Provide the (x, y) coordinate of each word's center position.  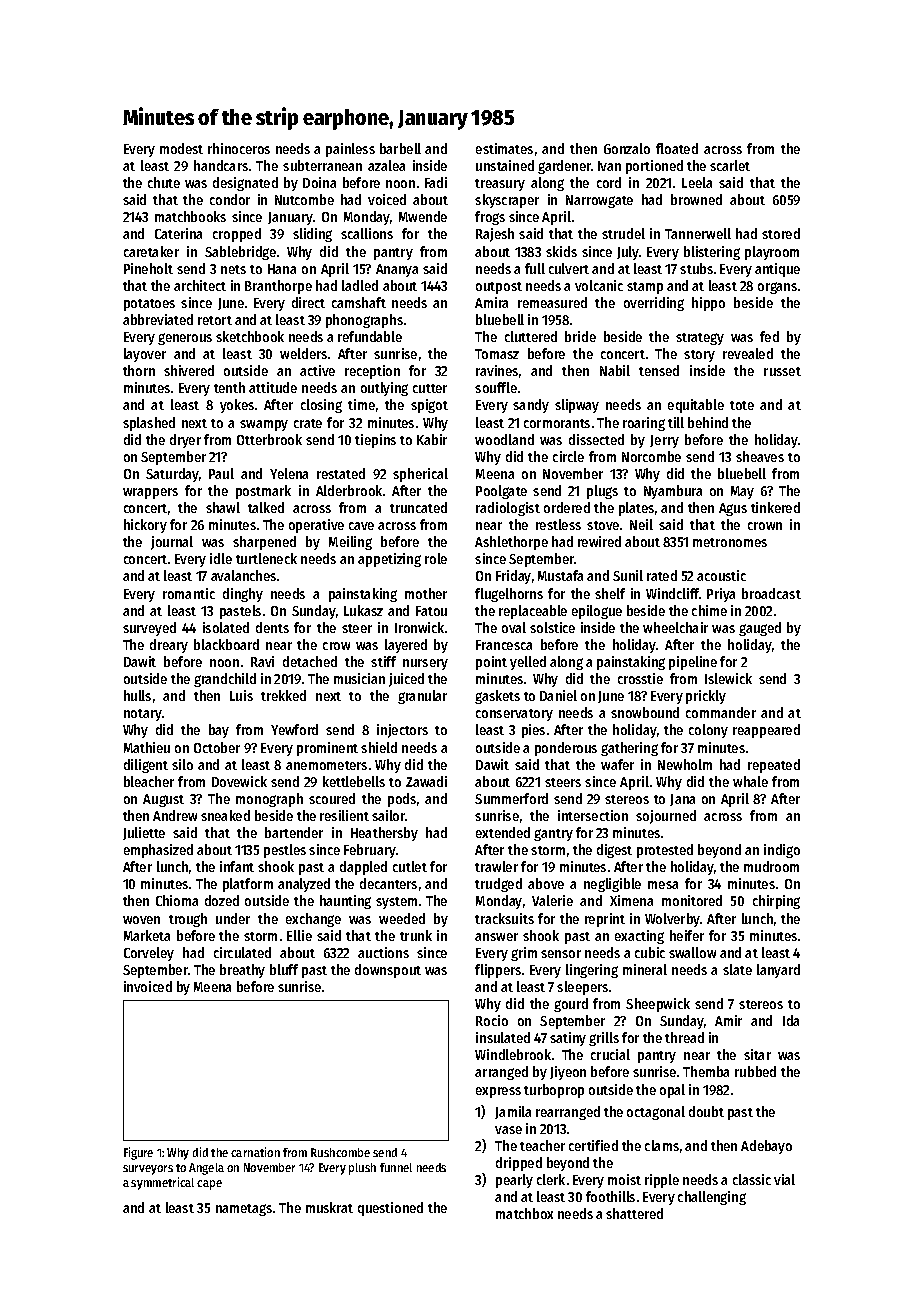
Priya (721, 595)
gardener (564, 167)
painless (350, 150)
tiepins (375, 441)
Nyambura (673, 492)
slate (737, 969)
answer (496, 937)
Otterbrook (269, 439)
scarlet (730, 165)
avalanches (243, 575)
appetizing (389, 560)
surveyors (148, 1170)
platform (248, 885)
